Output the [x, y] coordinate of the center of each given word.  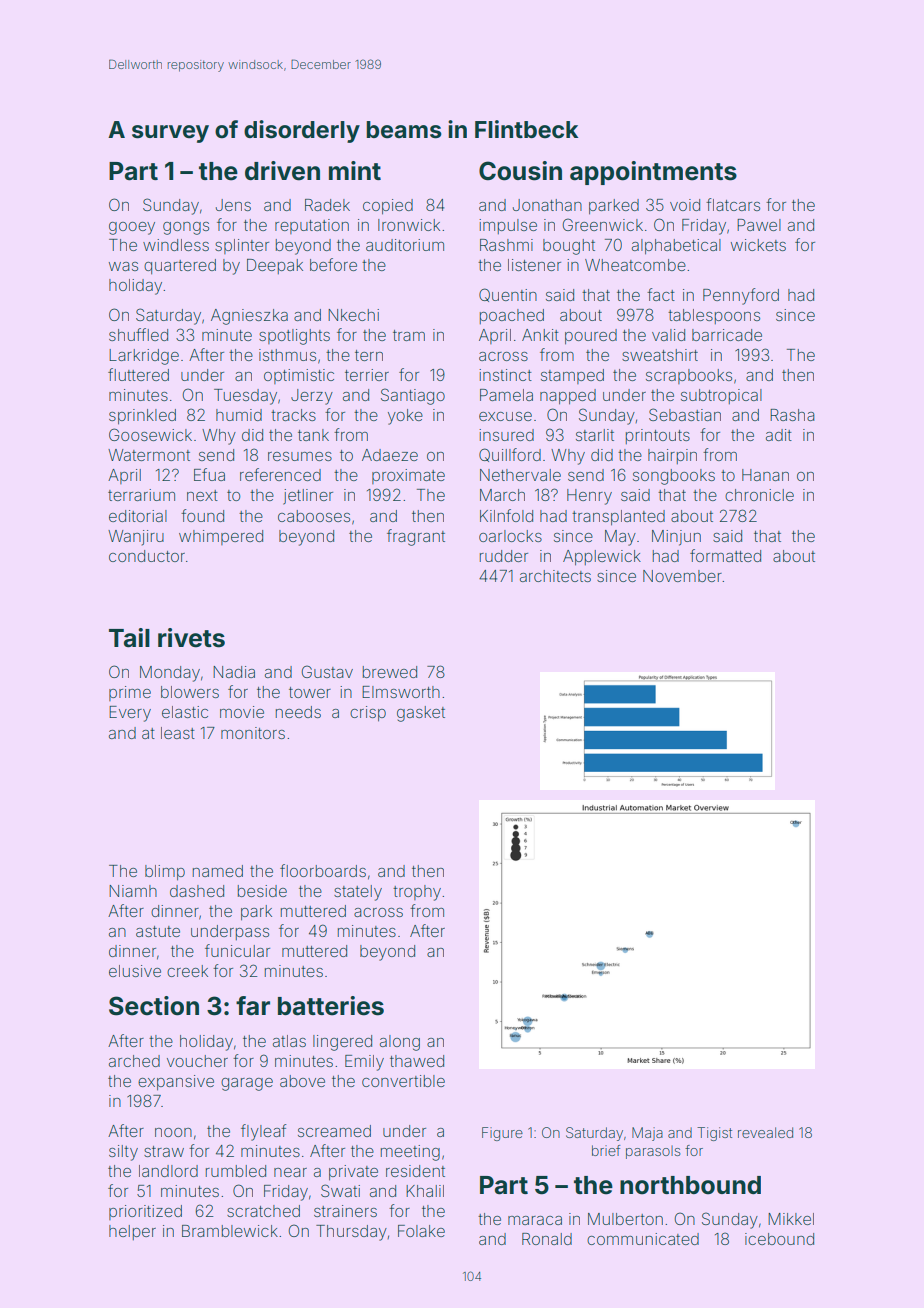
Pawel [759, 225]
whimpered [221, 537]
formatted [725, 555]
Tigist [714, 1134]
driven [282, 171]
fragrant [416, 537]
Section [154, 1006]
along [400, 1043]
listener [534, 265]
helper [132, 1232]
